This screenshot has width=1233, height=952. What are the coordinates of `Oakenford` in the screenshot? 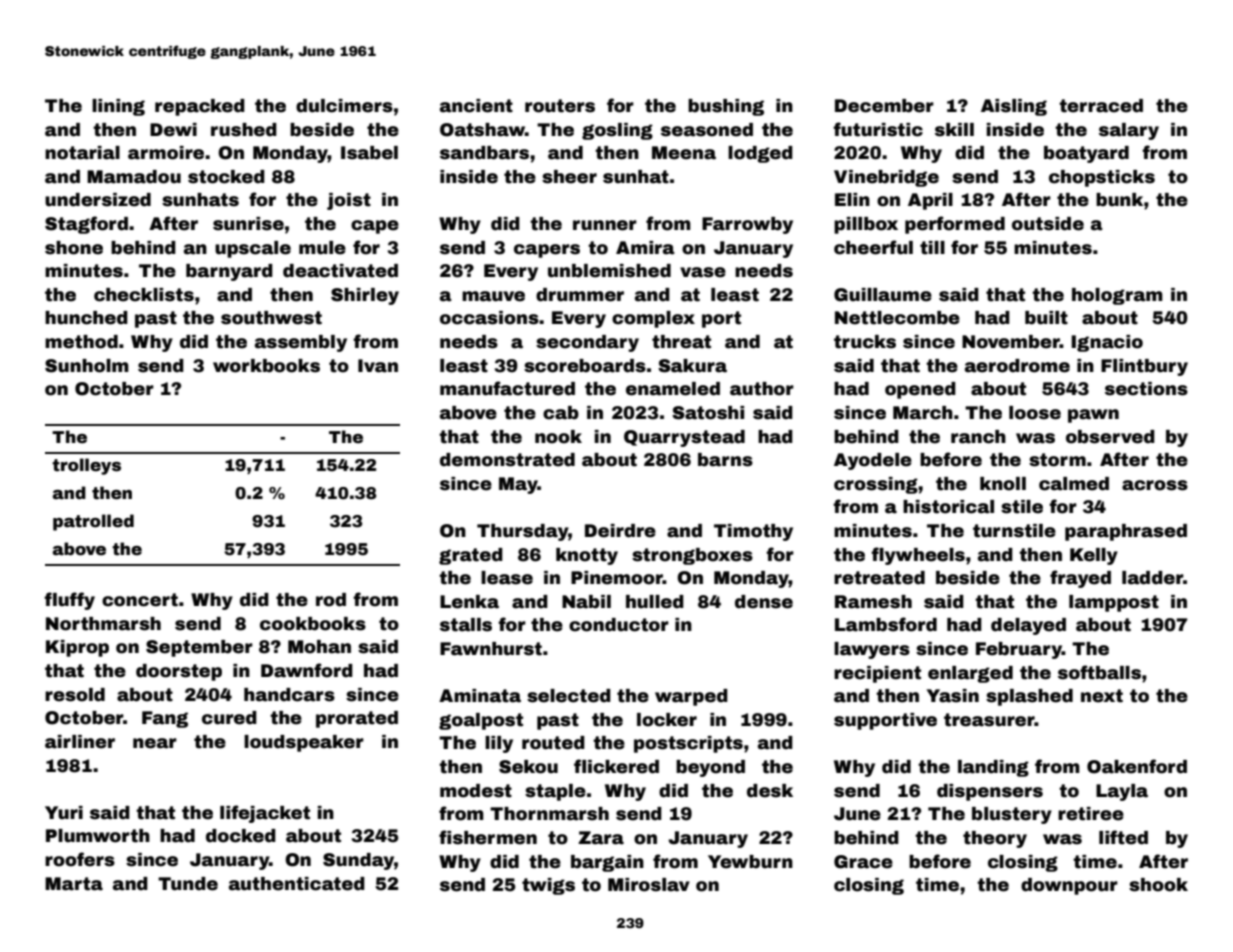 It's located at (1137, 766).
